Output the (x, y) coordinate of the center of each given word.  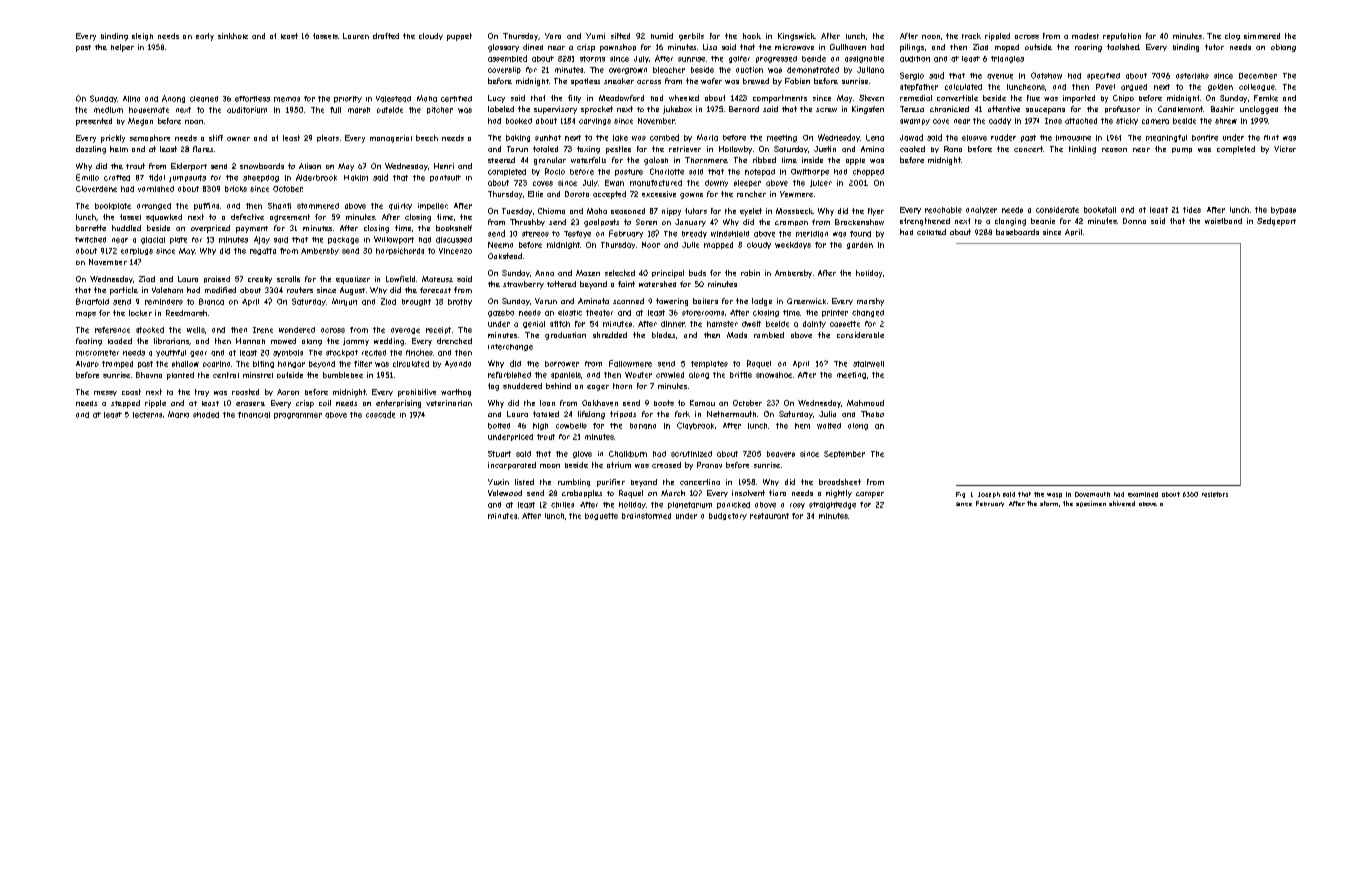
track (971, 36)
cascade (380, 414)
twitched (90, 240)
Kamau (702, 403)
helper (122, 48)
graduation (565, 336)
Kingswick (796, 37)
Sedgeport (1276, 222)
